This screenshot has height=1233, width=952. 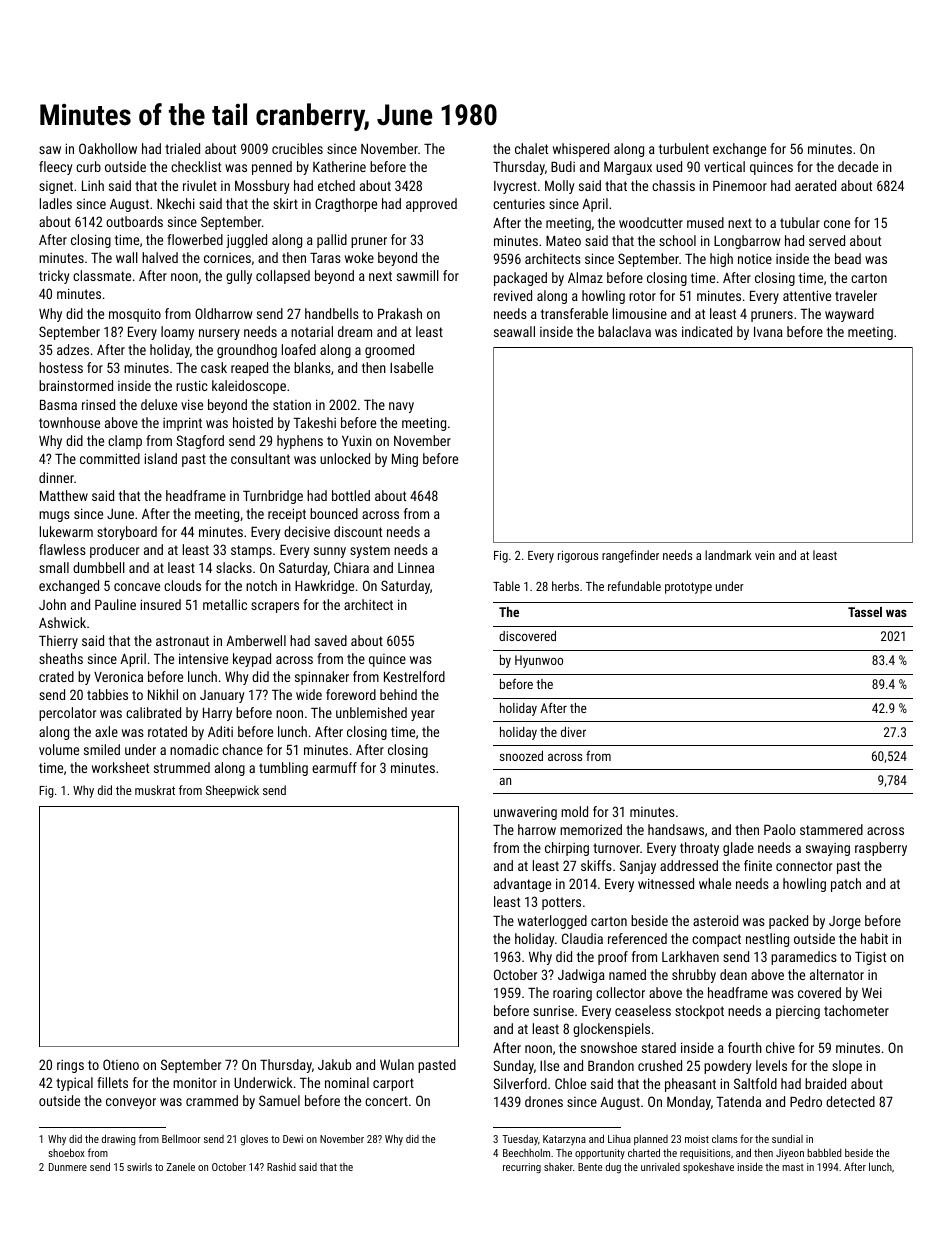 I want to click on advantage, so click(x=522, y=885).
